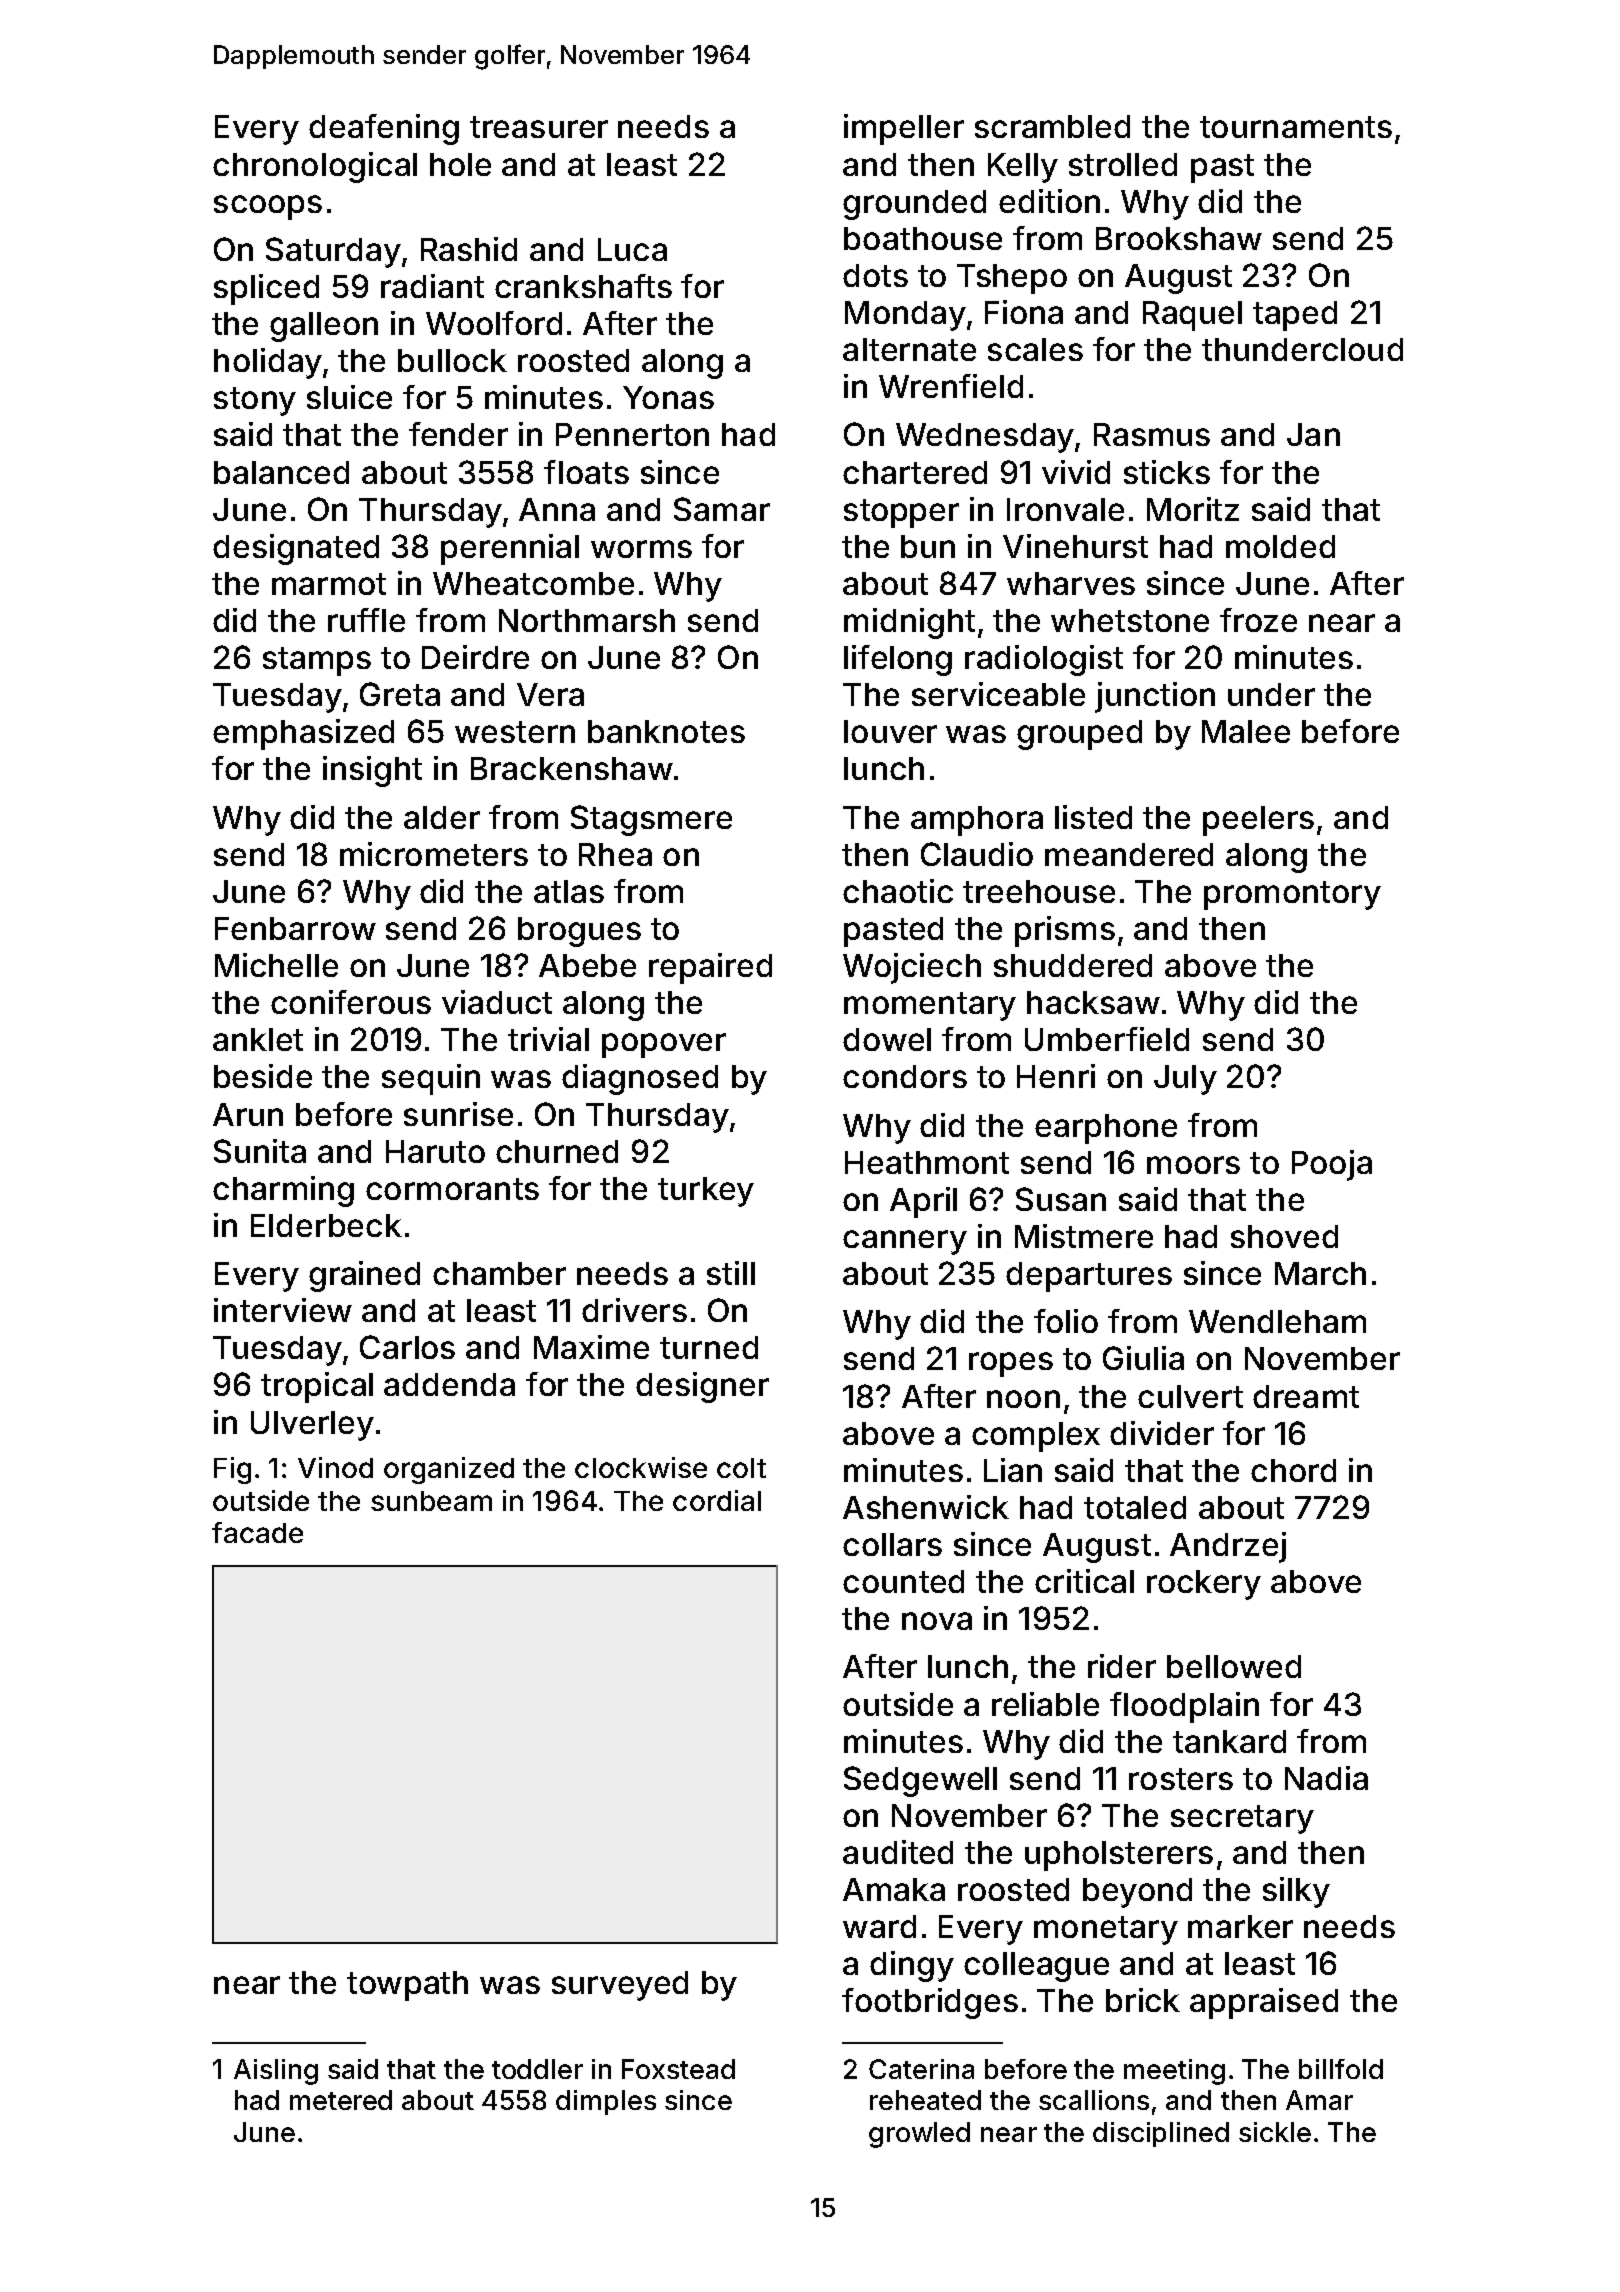 Image resolution: width=1620 pixels, height=2292 pixels. I want to click on bullock, so click(452, 360).
